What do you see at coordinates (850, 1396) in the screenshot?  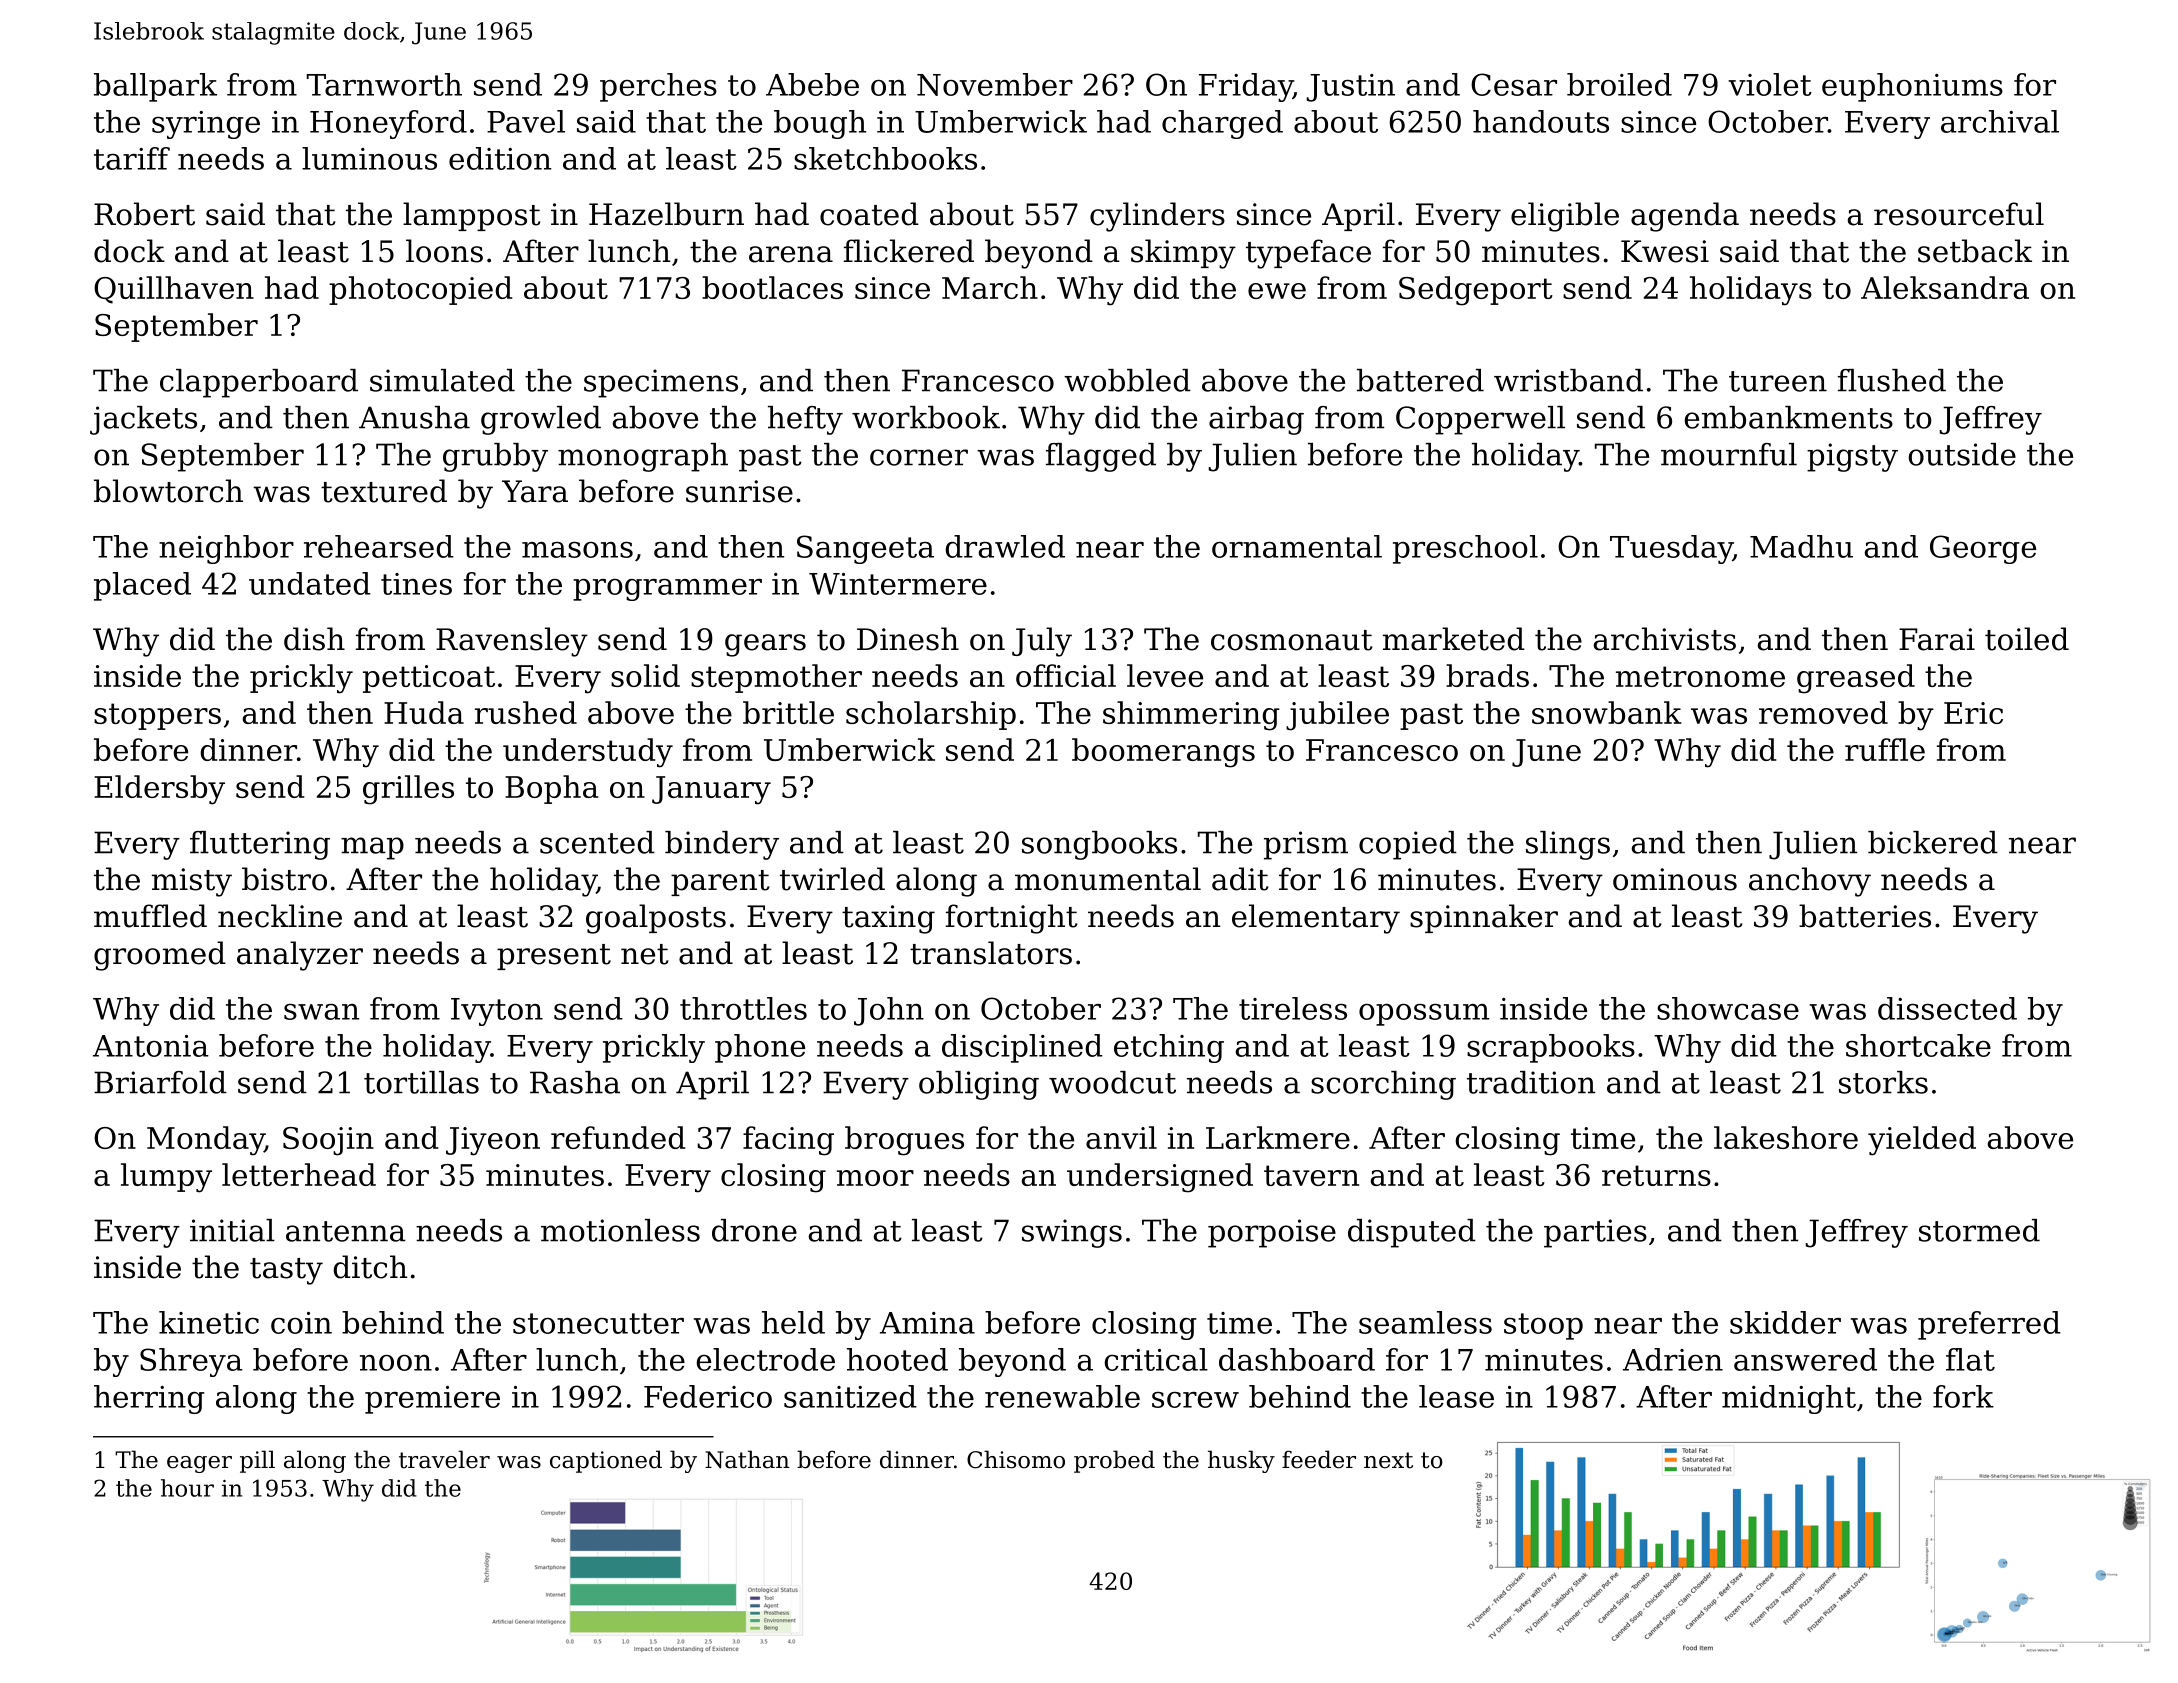 I see `sanitized` at bounding box center [850, 1396].
